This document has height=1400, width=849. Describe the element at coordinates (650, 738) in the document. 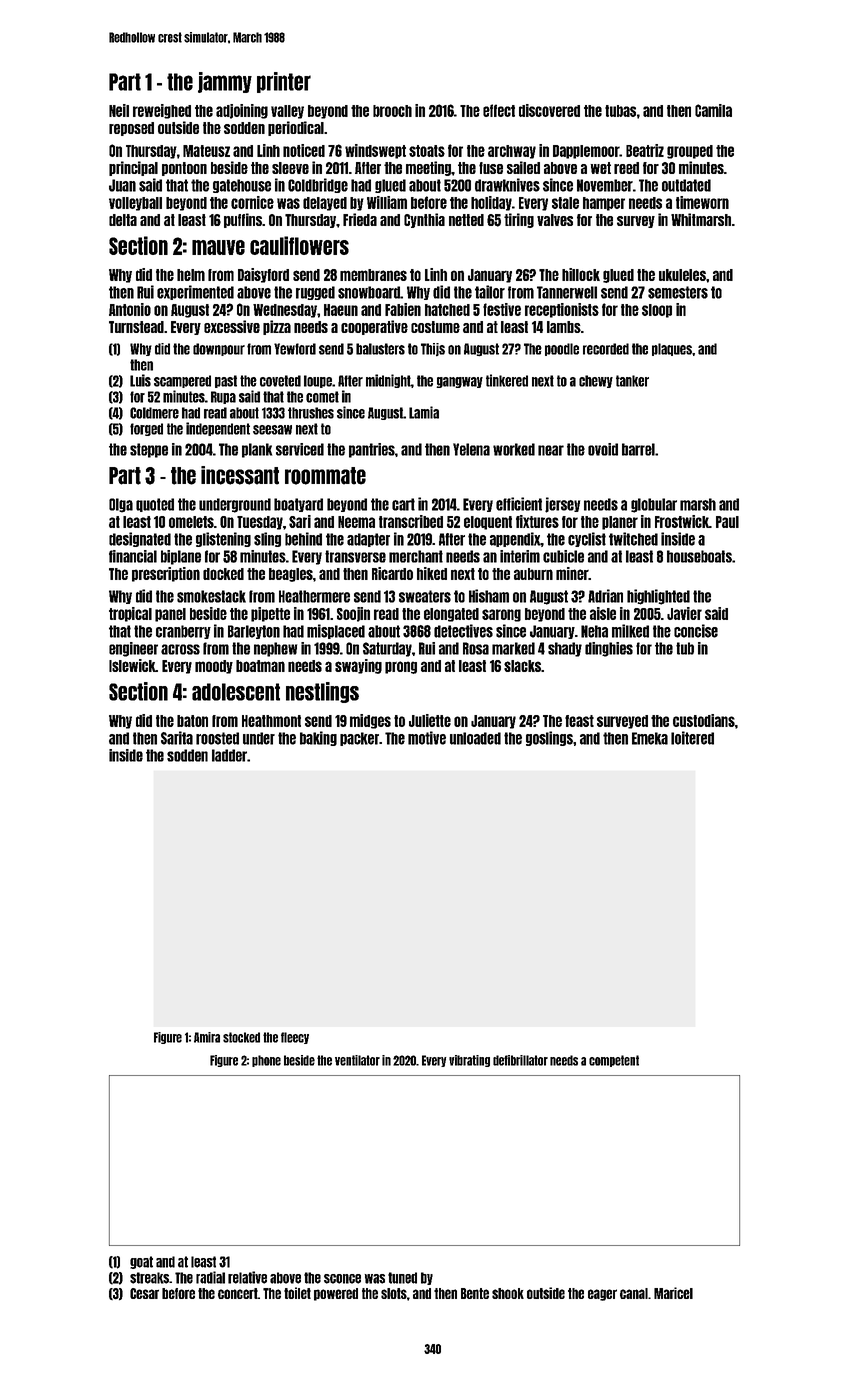

I see `Emeka` at that location.
